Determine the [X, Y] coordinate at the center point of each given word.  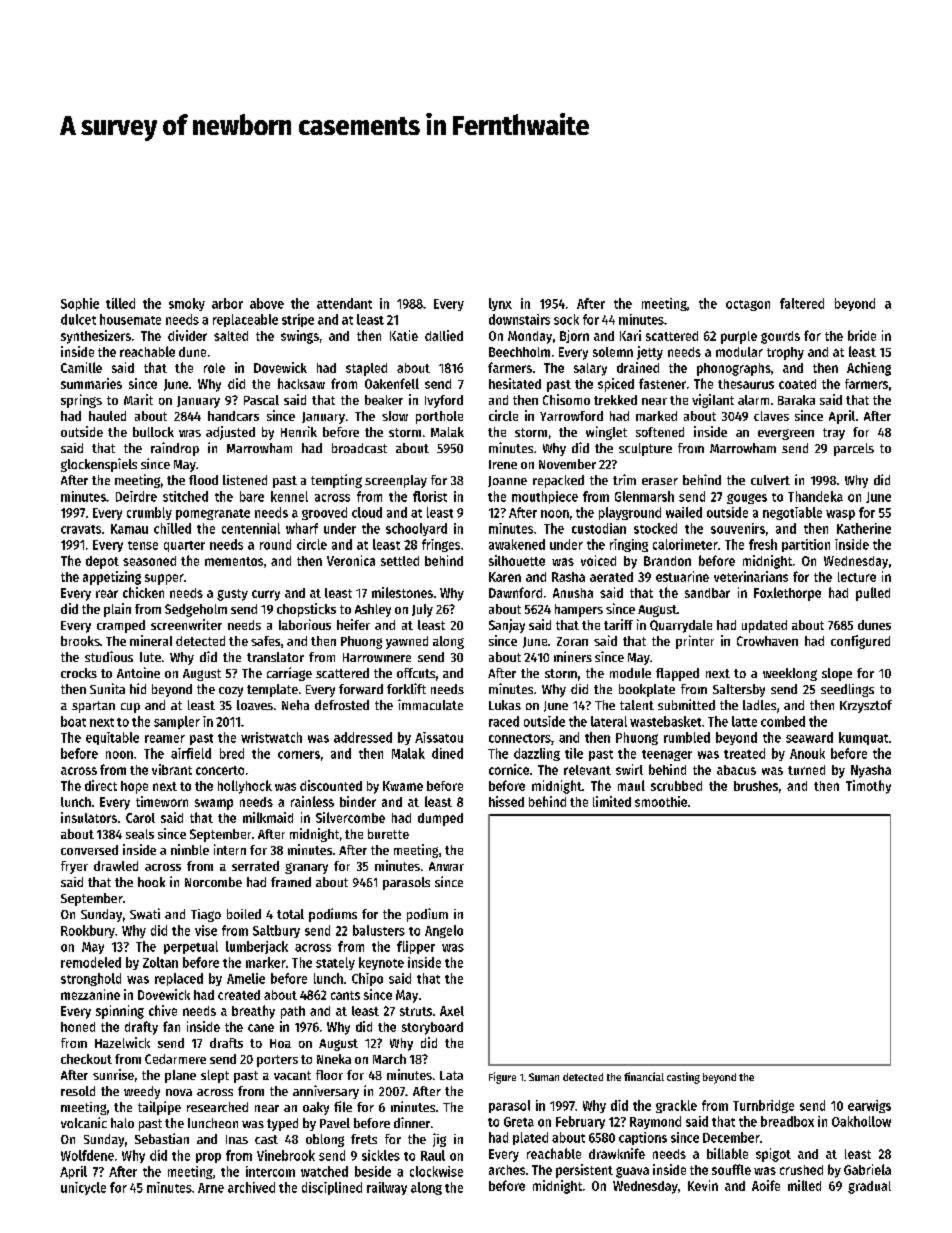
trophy [785, 353]
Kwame [403, 786]
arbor [227, 303]
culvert [770, 480]
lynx [500, 304]
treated [744, 753]
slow [395, 416]
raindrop [175, 449]
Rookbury [88, 931]
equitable [112, 738]
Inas [237, 1139]
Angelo [444, 931]
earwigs [869, 1106]
